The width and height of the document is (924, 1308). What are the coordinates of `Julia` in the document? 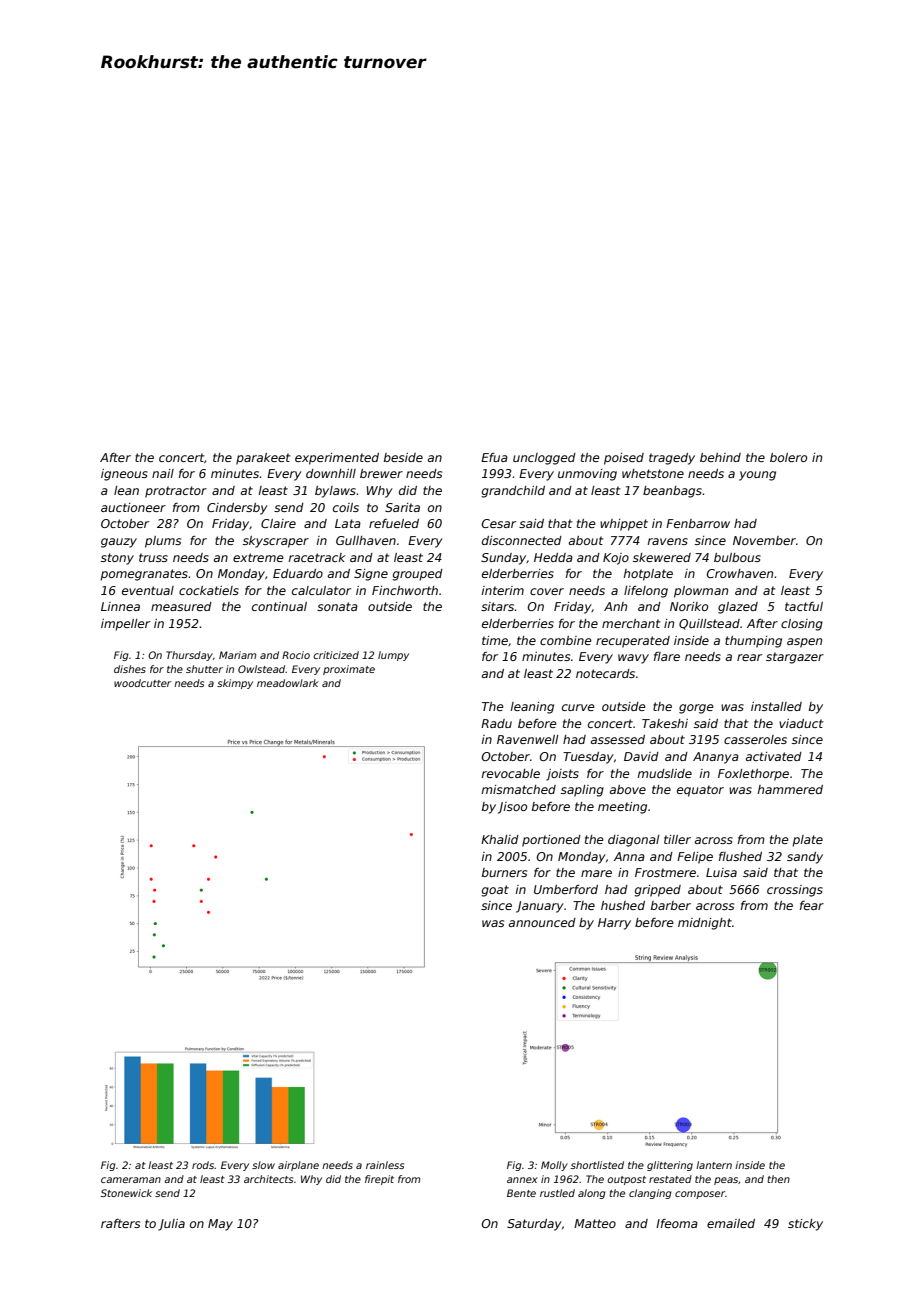 It's located at (171, 1225).
